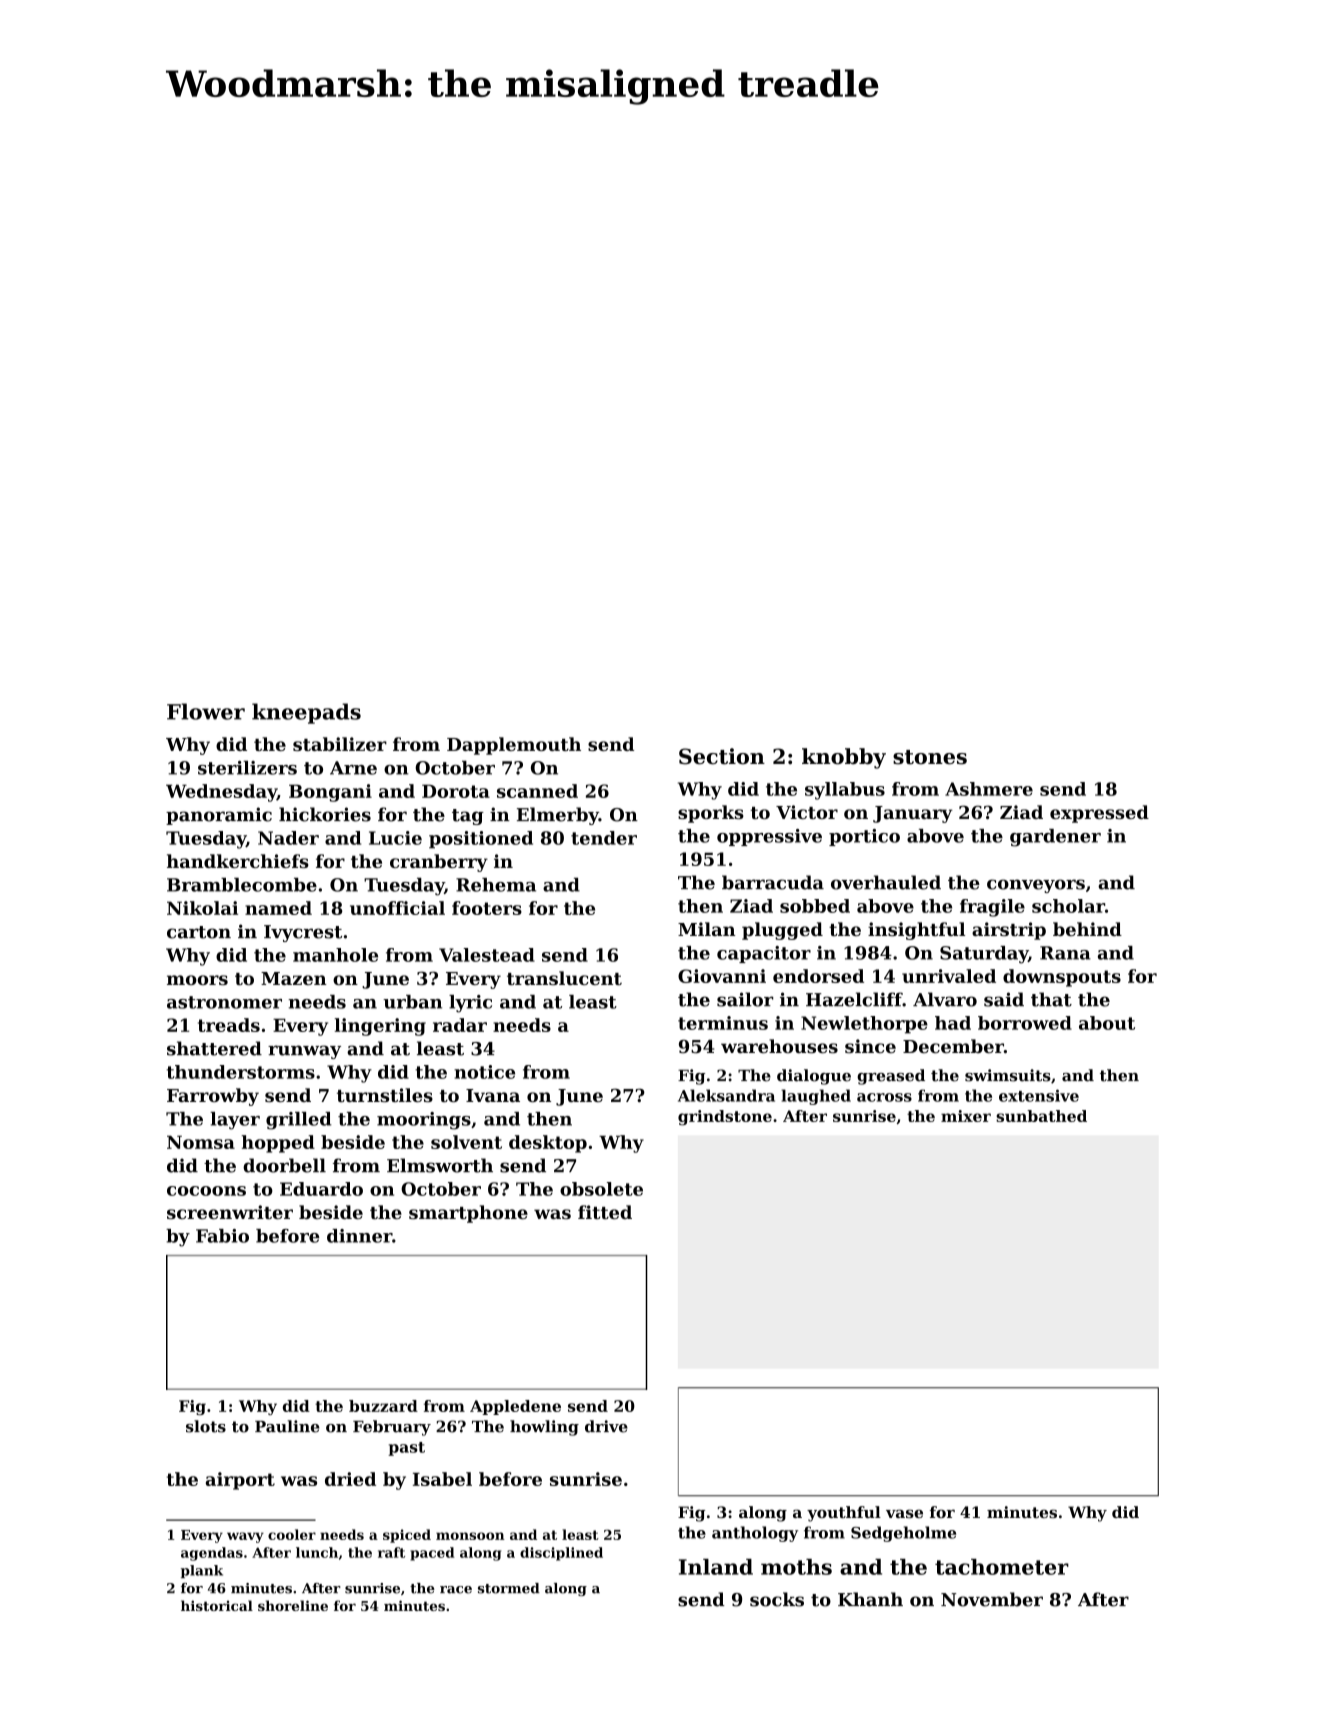  Describe the element at coordinates (1065, 953) in the image. I see `Rana` at that location.
